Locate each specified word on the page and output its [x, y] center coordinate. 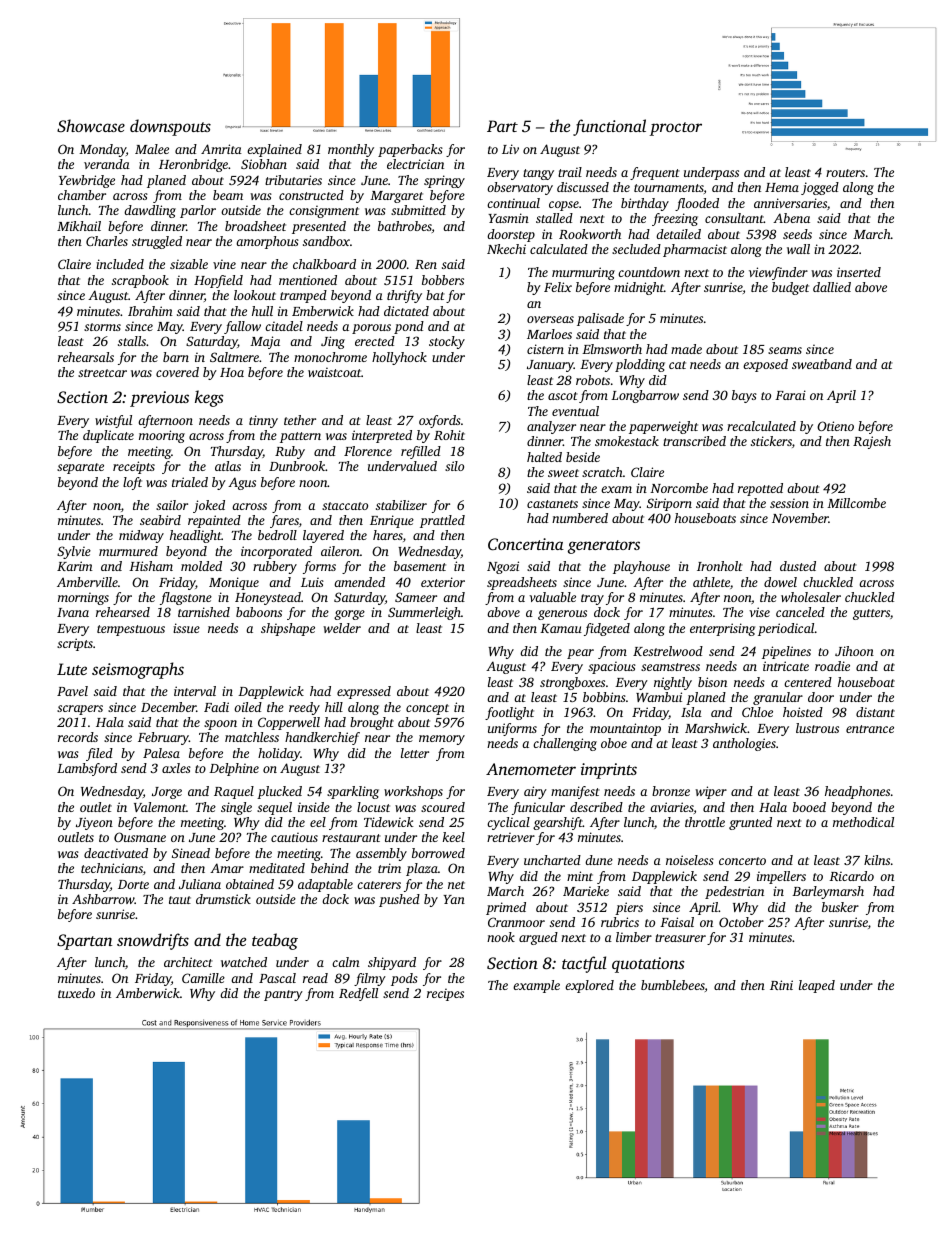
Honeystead [268, 598]
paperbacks [410, 150]
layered [323, 536]
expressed [364, 692]
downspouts [170, 127]
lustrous [817, 728]
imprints [609, 771]
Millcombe [856, 503]
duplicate [108, 436]
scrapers [80, 710]
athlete [711, 582]
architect [188, 962]
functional [609, 127]
